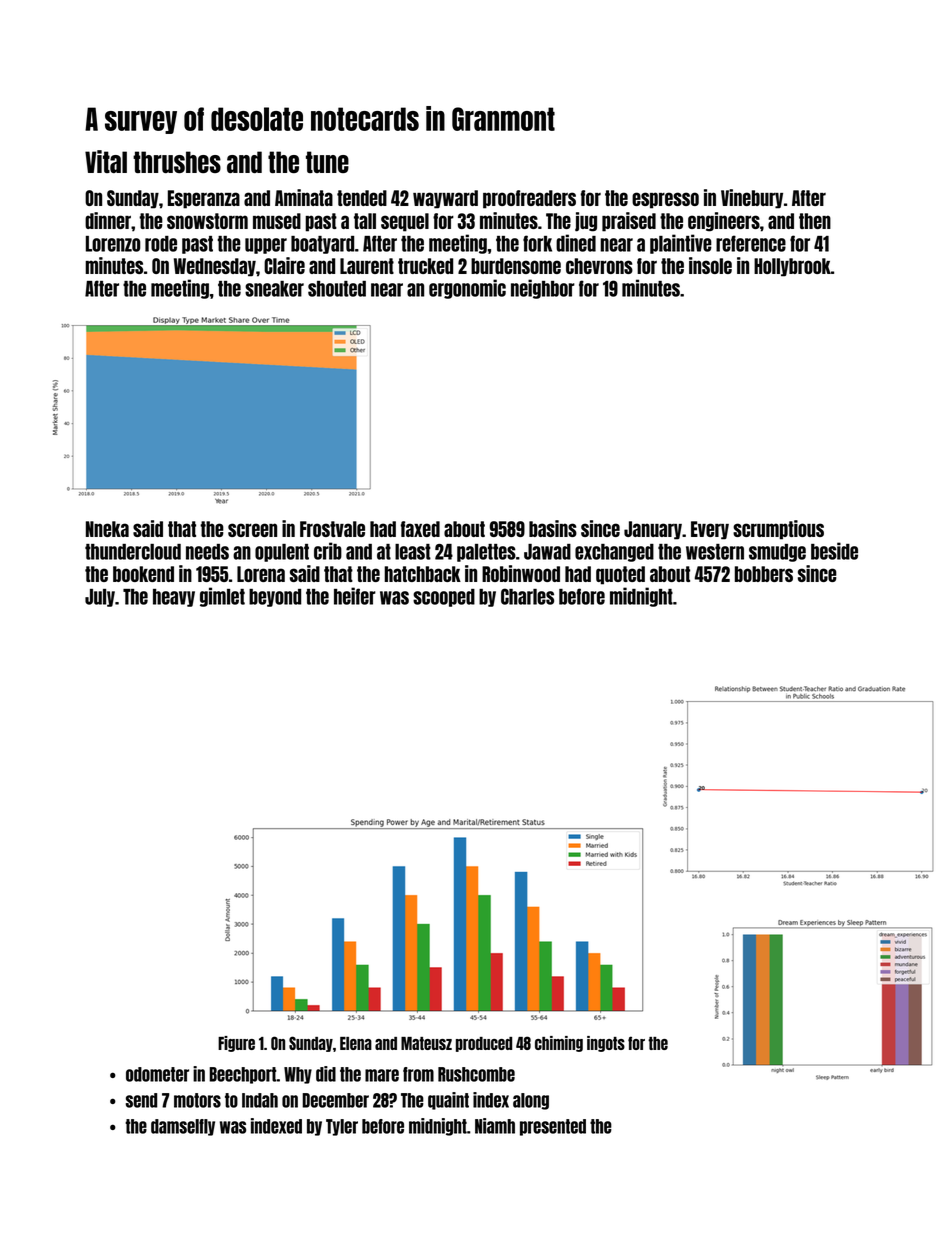  I want to click on along, so click(531, 1101).
